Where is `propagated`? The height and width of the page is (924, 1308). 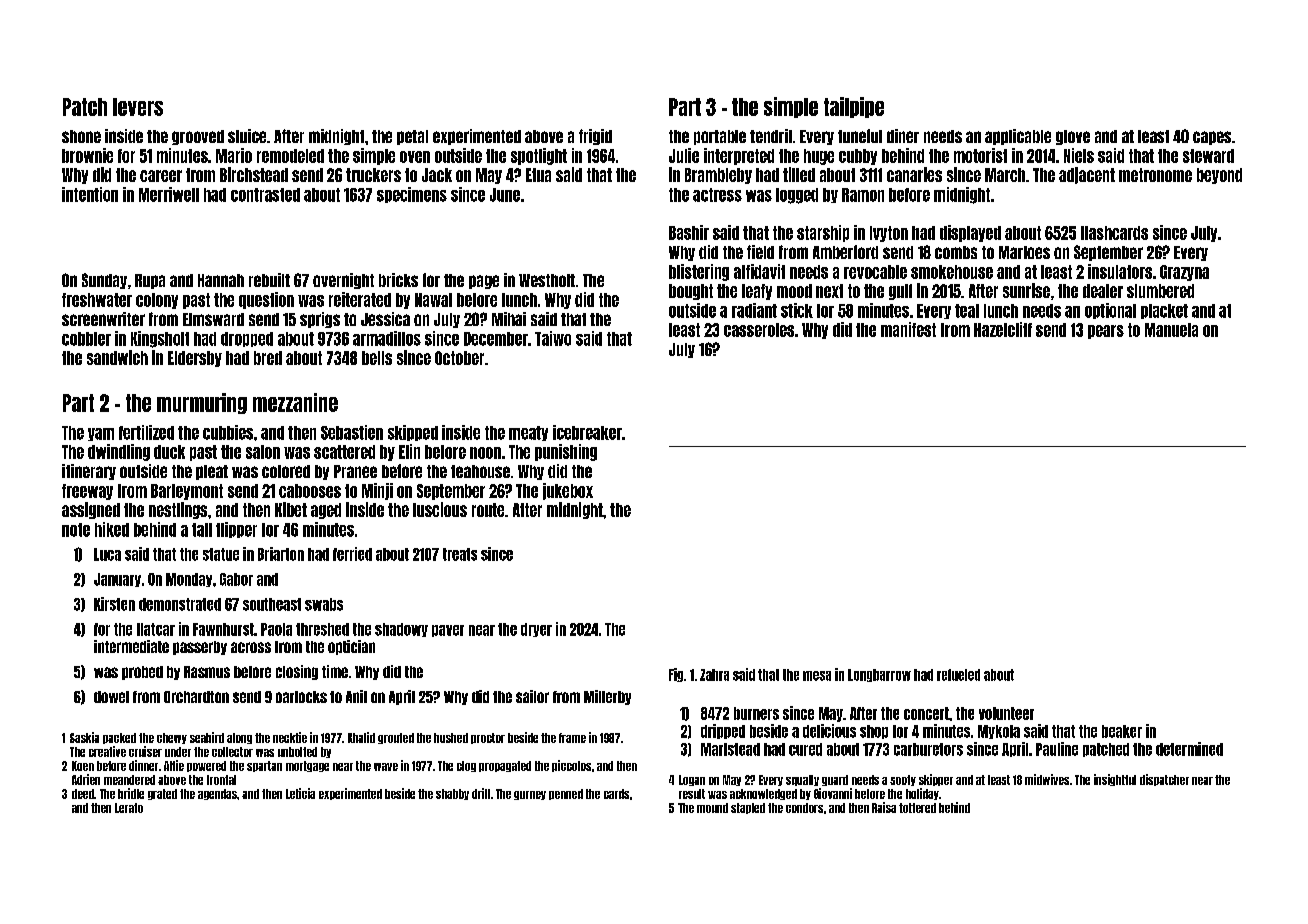
propagated is located at coordinates (505, 766).
